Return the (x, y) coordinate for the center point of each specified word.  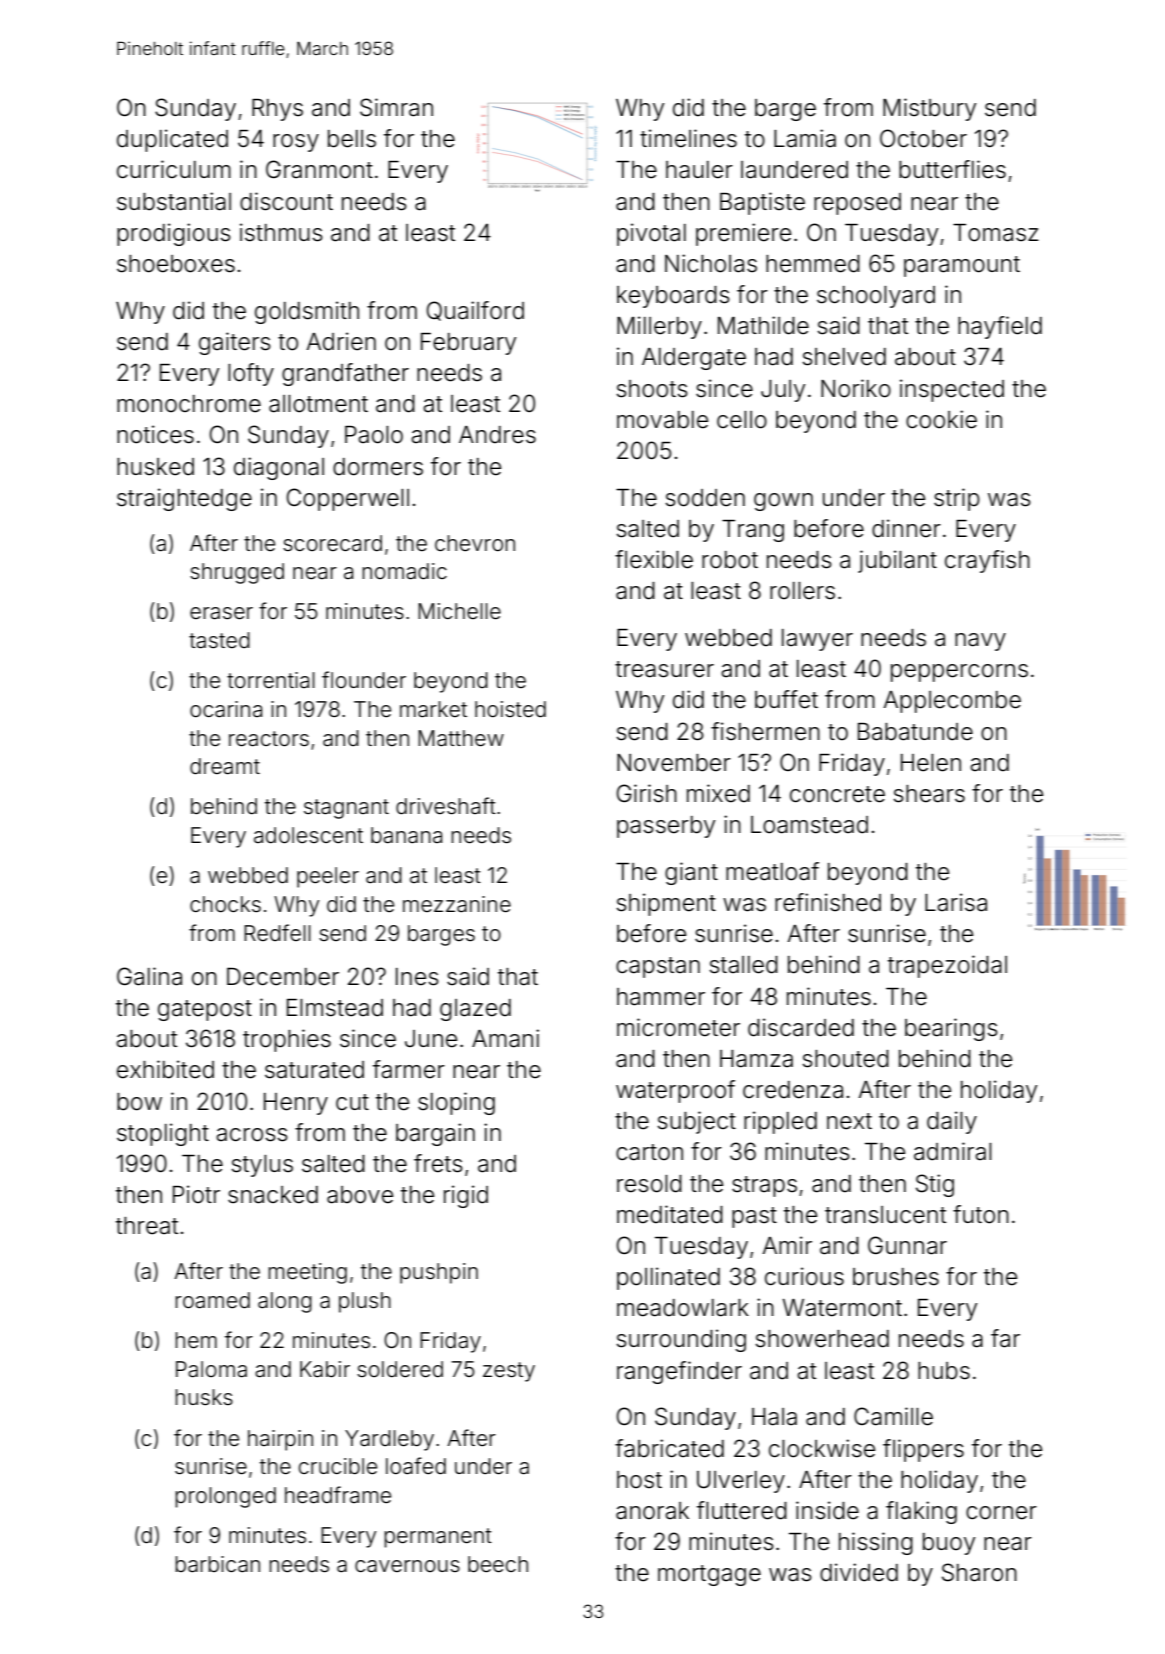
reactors (269, 739)
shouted (845, 1059)
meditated (670, 1214)
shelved (844, 357)
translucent (885, 1215)
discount (286, 201)
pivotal (651, 234)
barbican (217, 1564)
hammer (661, 997)
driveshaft (446, 806)
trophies (287, 1040)
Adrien (341, 341)
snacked (273, 1195)
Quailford (475, 311)
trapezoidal (947, 966)
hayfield (1000, 327)
